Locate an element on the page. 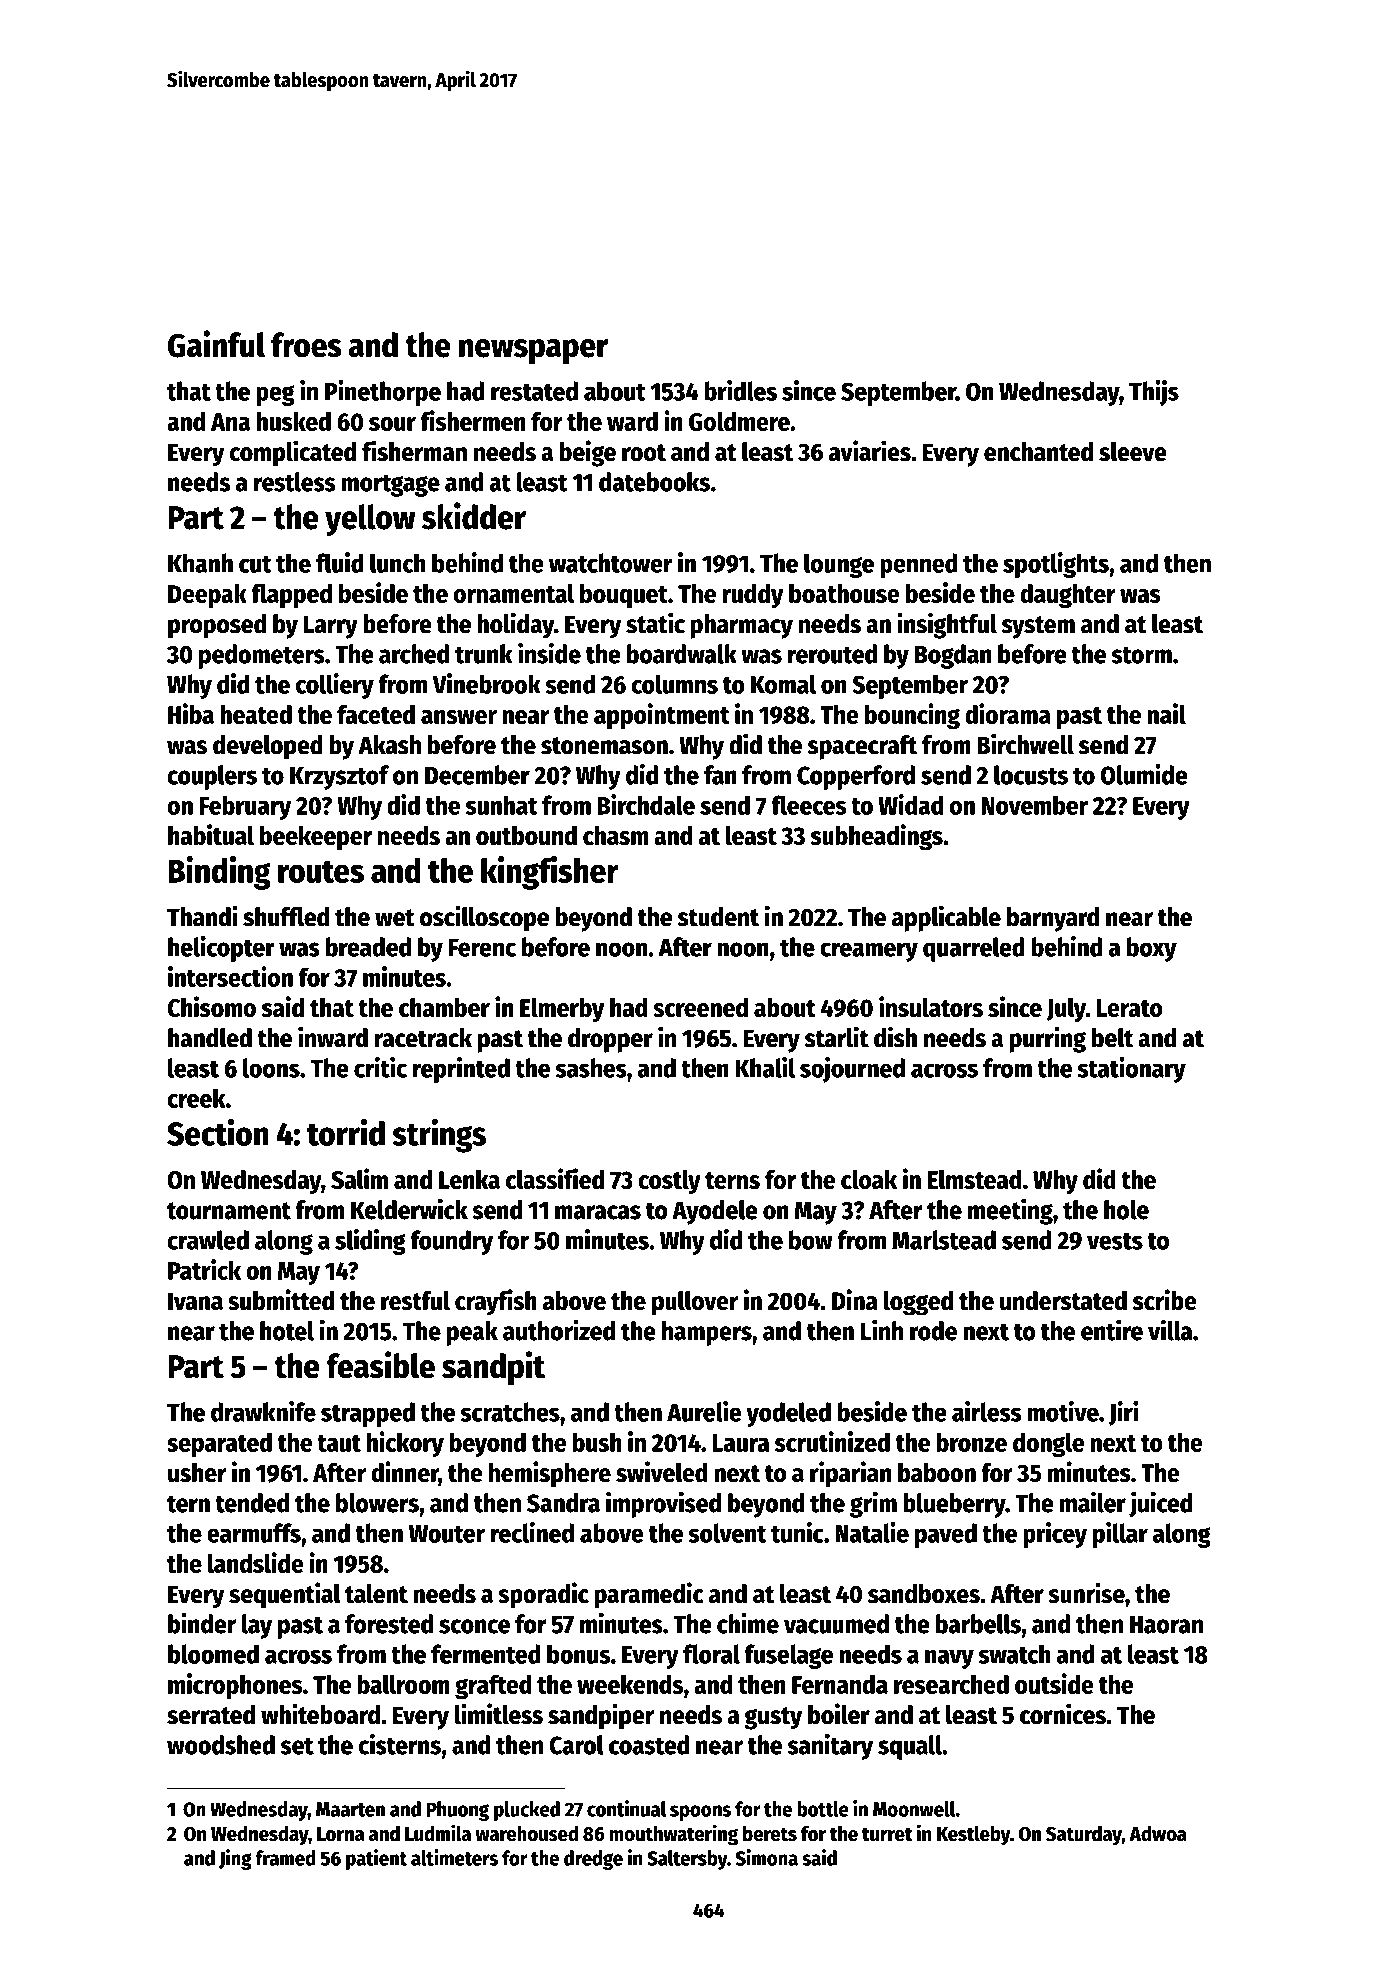 The image size is (1386, 1969). understated is located at coordinates (1063, 1301).
